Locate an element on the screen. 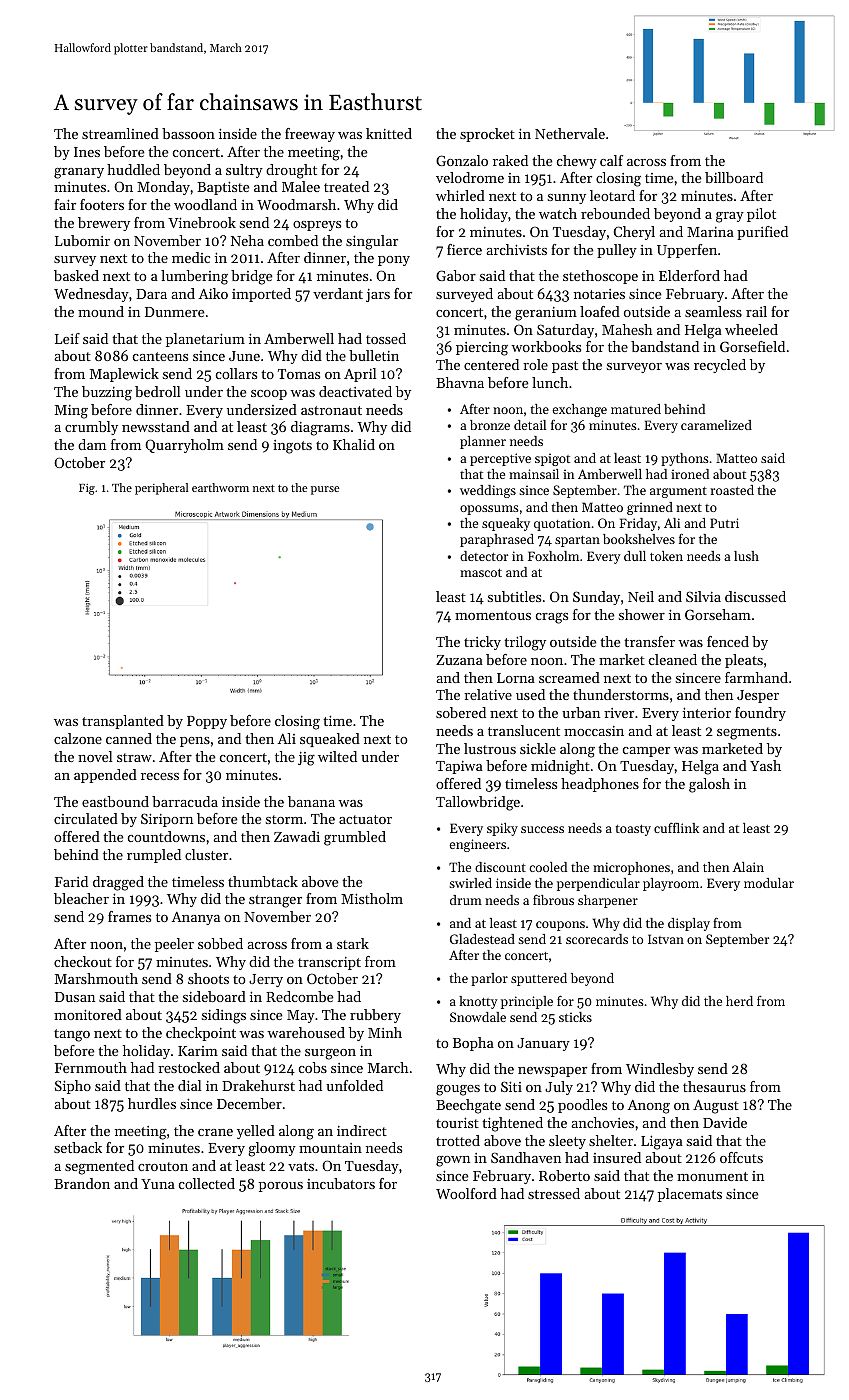  stressed is located at coordinates (554, 1193).
